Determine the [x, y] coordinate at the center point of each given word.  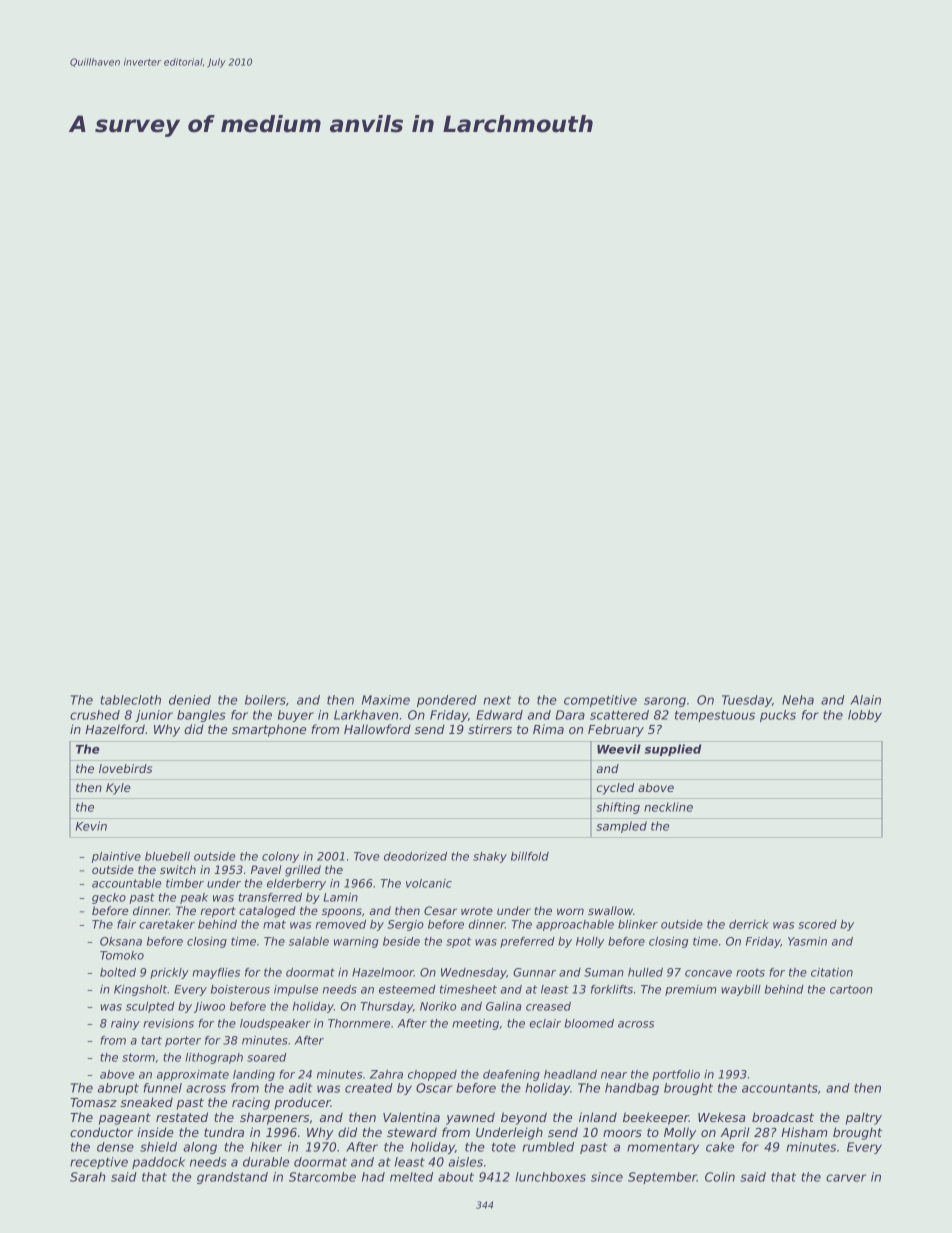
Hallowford [377, 729]
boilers [265, 700]
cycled [615, 789]
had [373, 1177]
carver [846, 1178]
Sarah [88, 1177]
